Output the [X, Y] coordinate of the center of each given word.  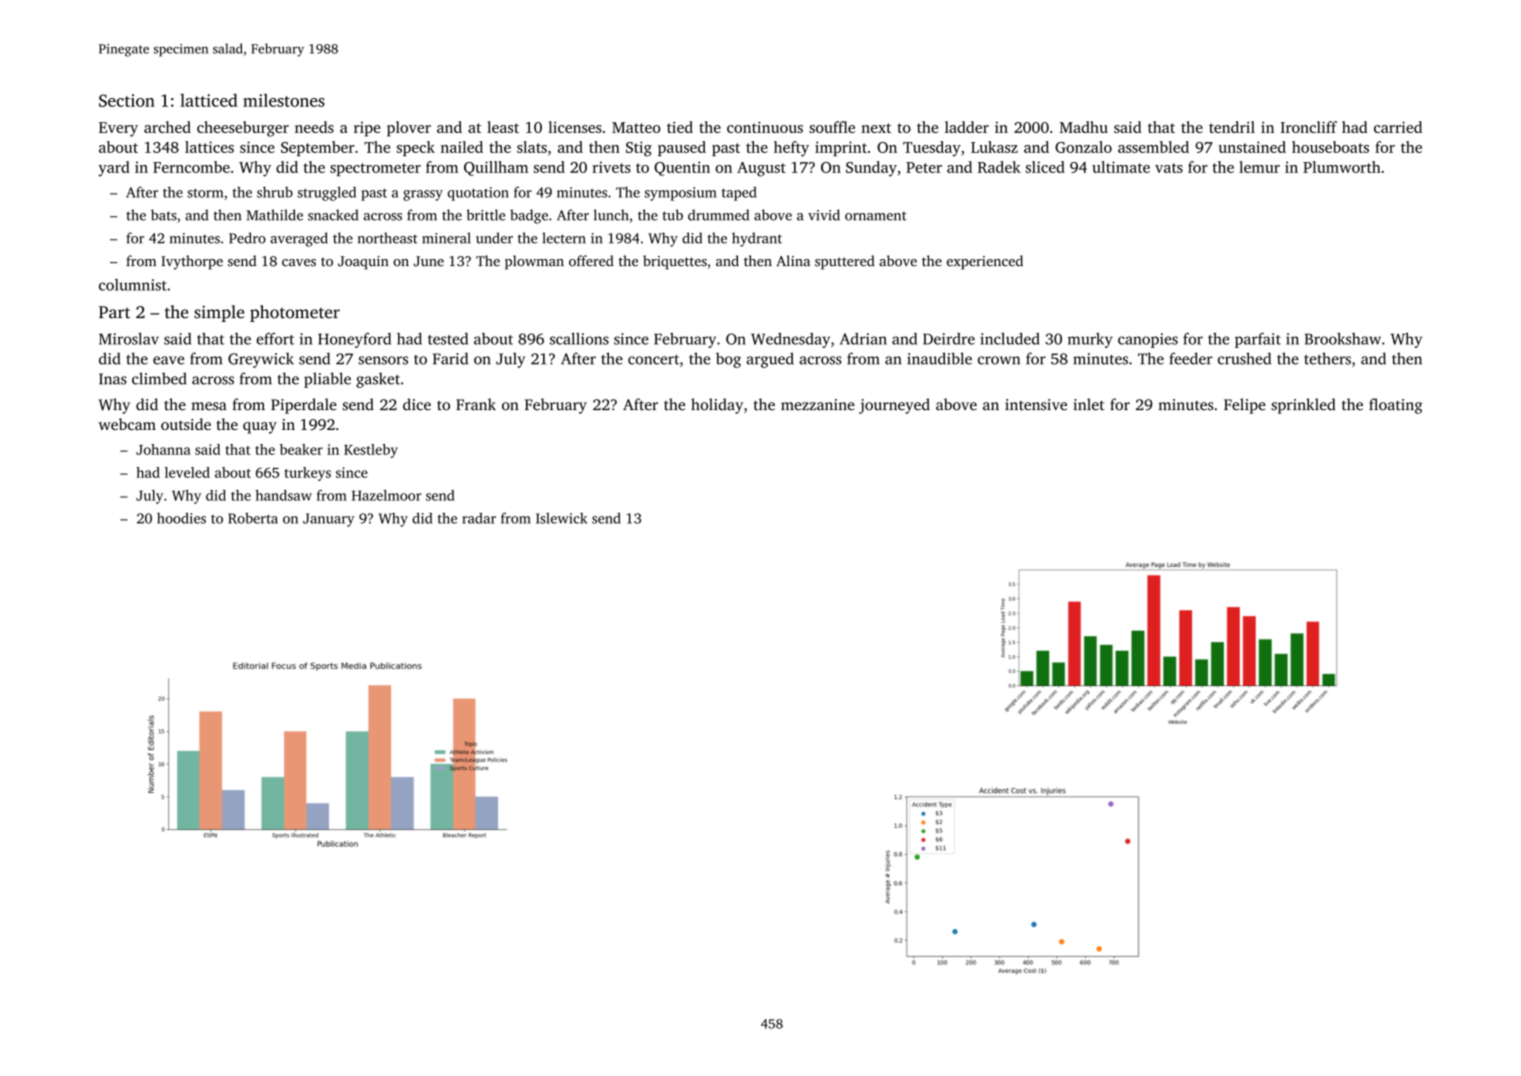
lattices [209, 147]
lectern [564, 238]
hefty [791, 149]
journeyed [894, 406]
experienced [985, 262]
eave [168, 360]
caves [299, 263]
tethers [1327, 358]
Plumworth [1342, 167]
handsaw [284, 495]
